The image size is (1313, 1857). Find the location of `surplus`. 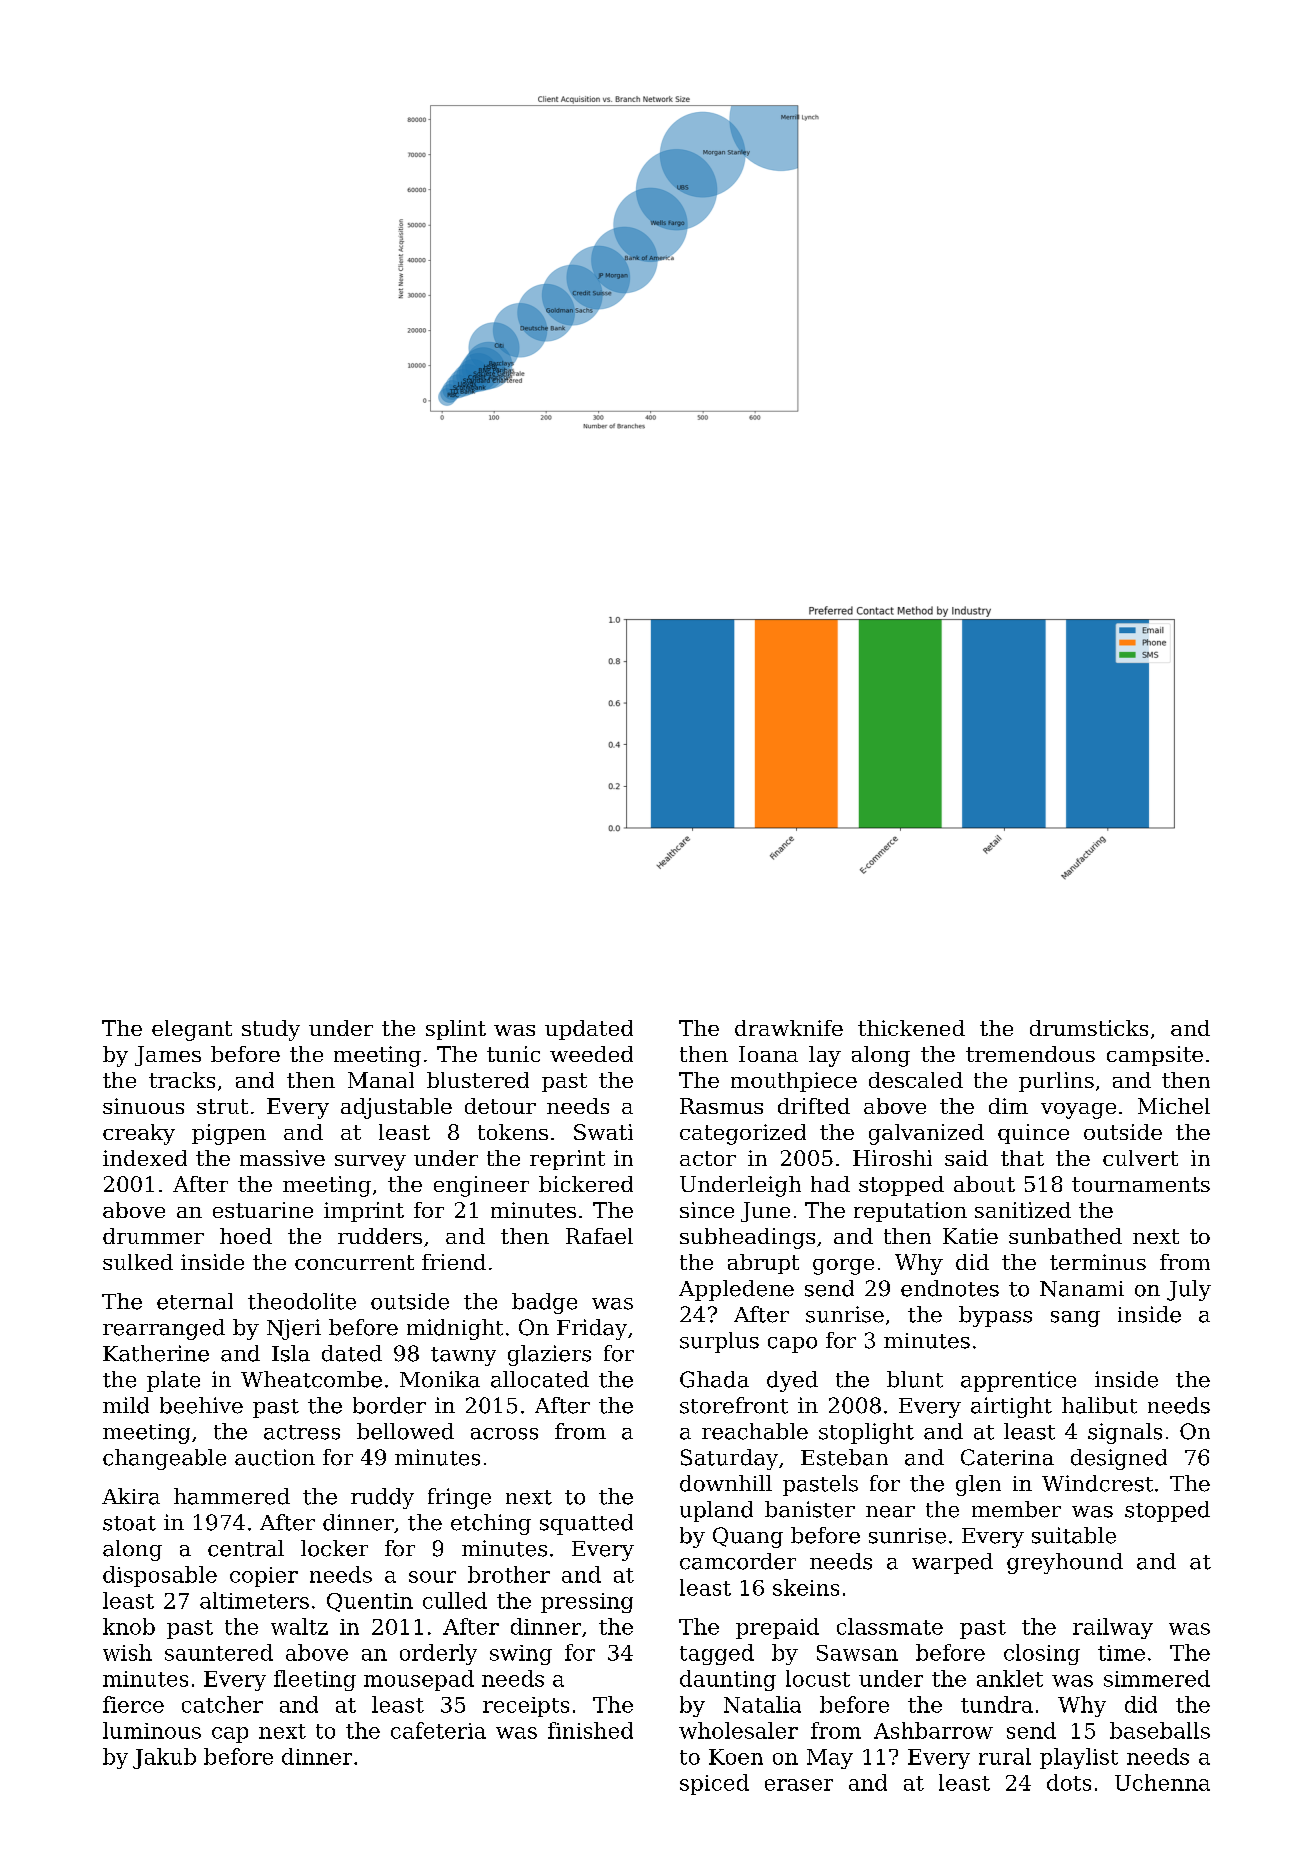

surplus is located at coordinates (719, 1342).
